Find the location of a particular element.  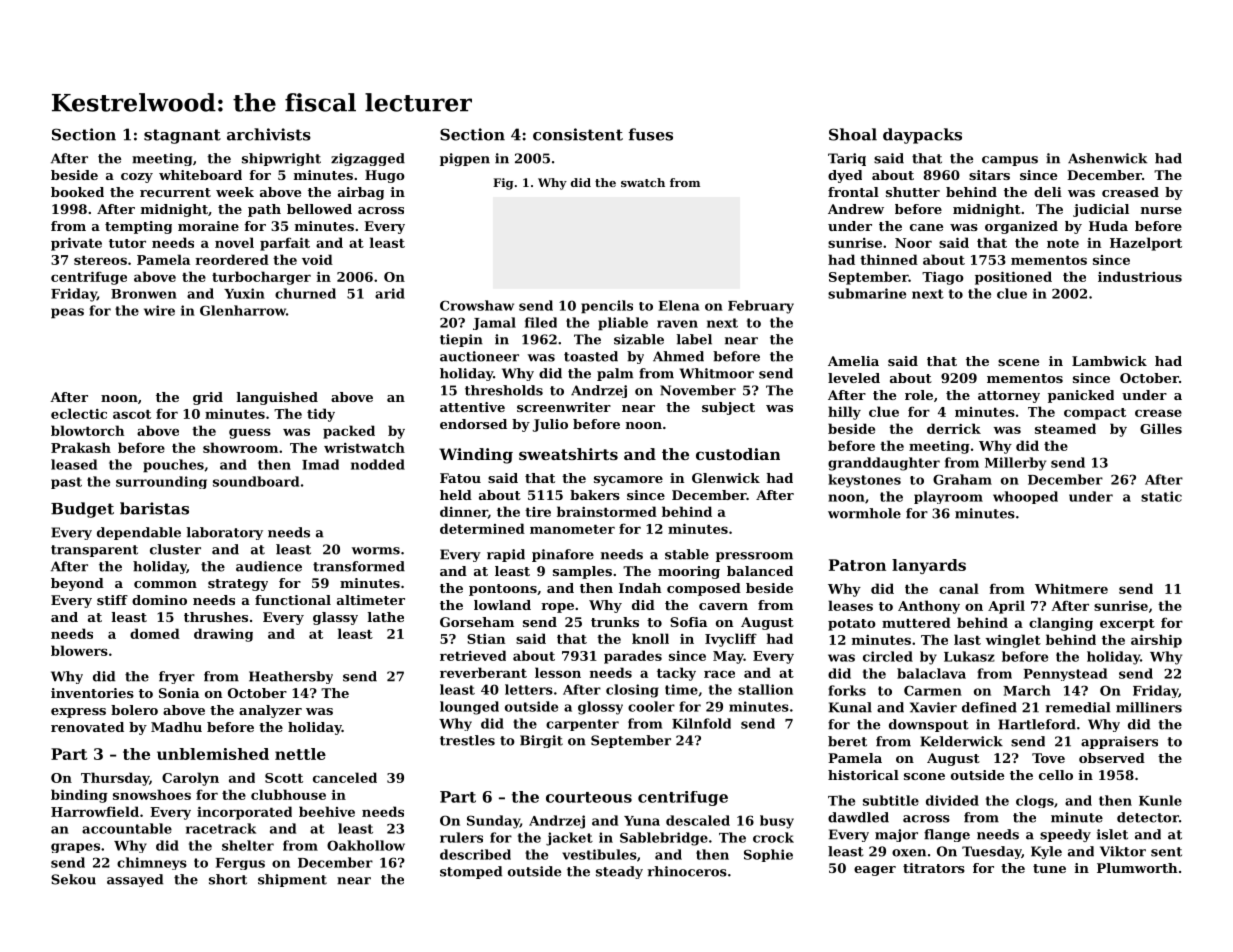

guess is located at coordinates (250, 433).
